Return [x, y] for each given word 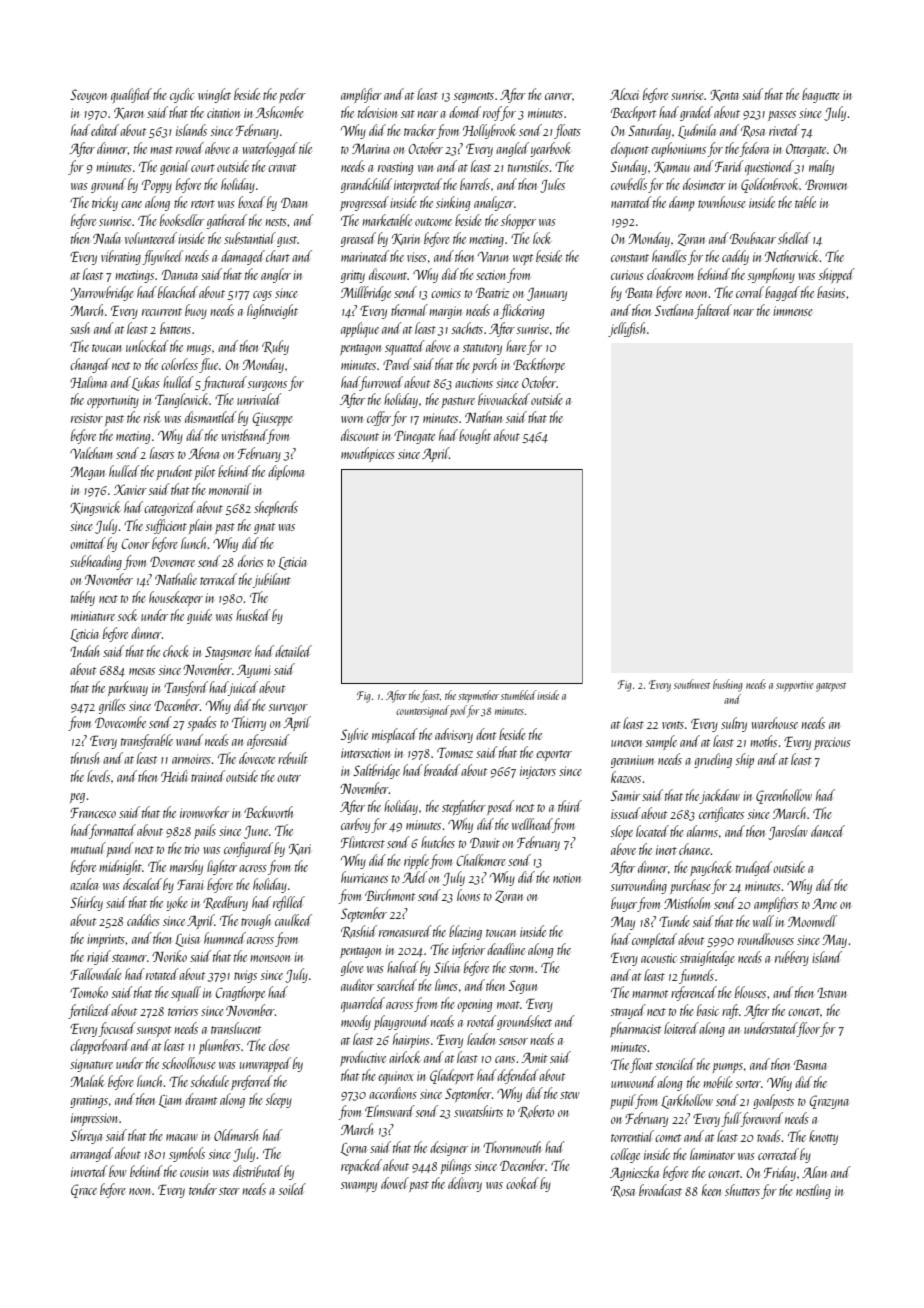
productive [363, 1058]
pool [458, 711]
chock [176, 651]
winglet [214, 95]
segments [474, 97]
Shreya [86, 1136]
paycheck [711, 868]
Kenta [724, 95]
